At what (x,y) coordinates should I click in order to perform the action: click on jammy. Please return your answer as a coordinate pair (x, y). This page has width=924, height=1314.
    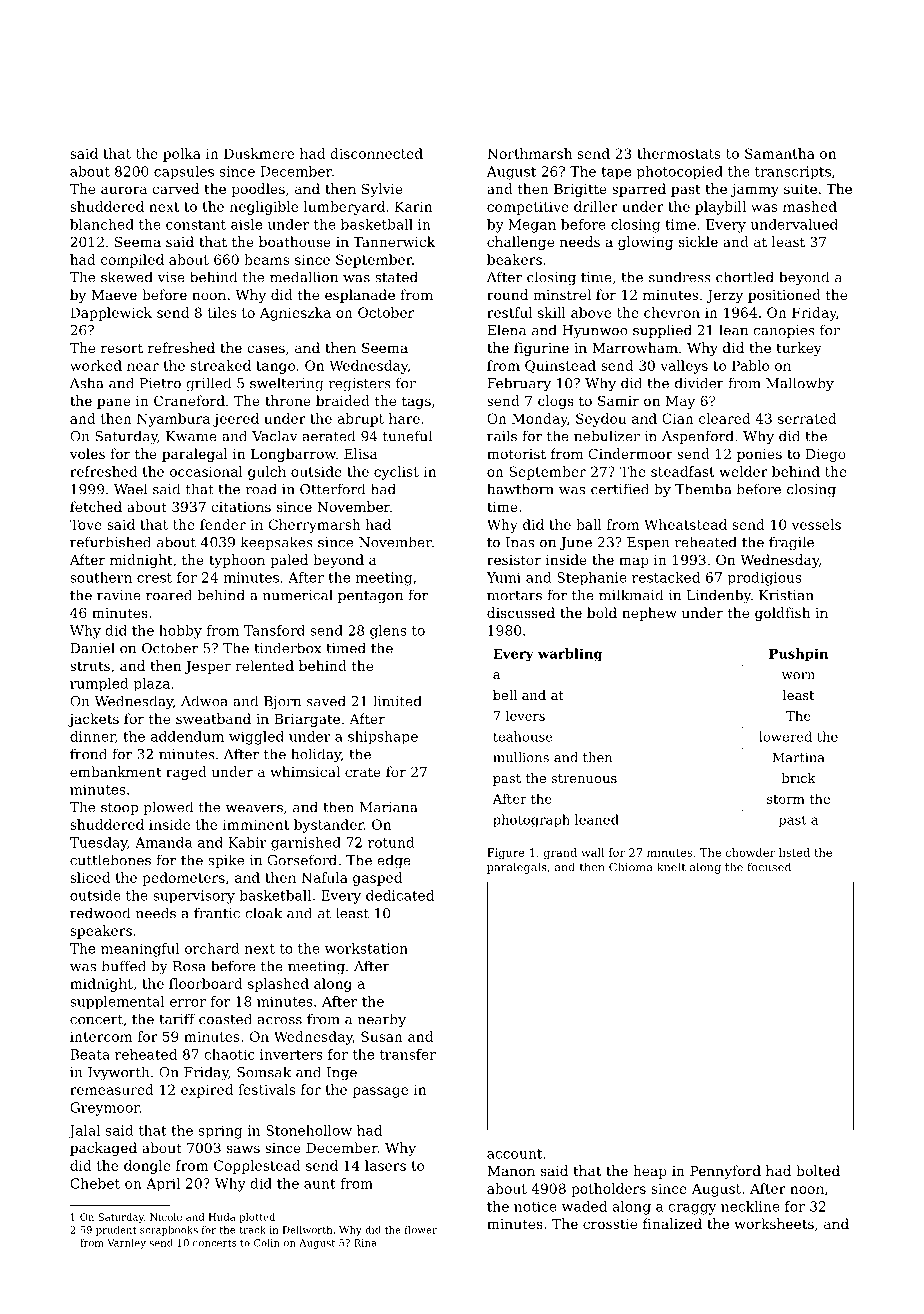
    Looking at the image, I should click on (755, 190).
